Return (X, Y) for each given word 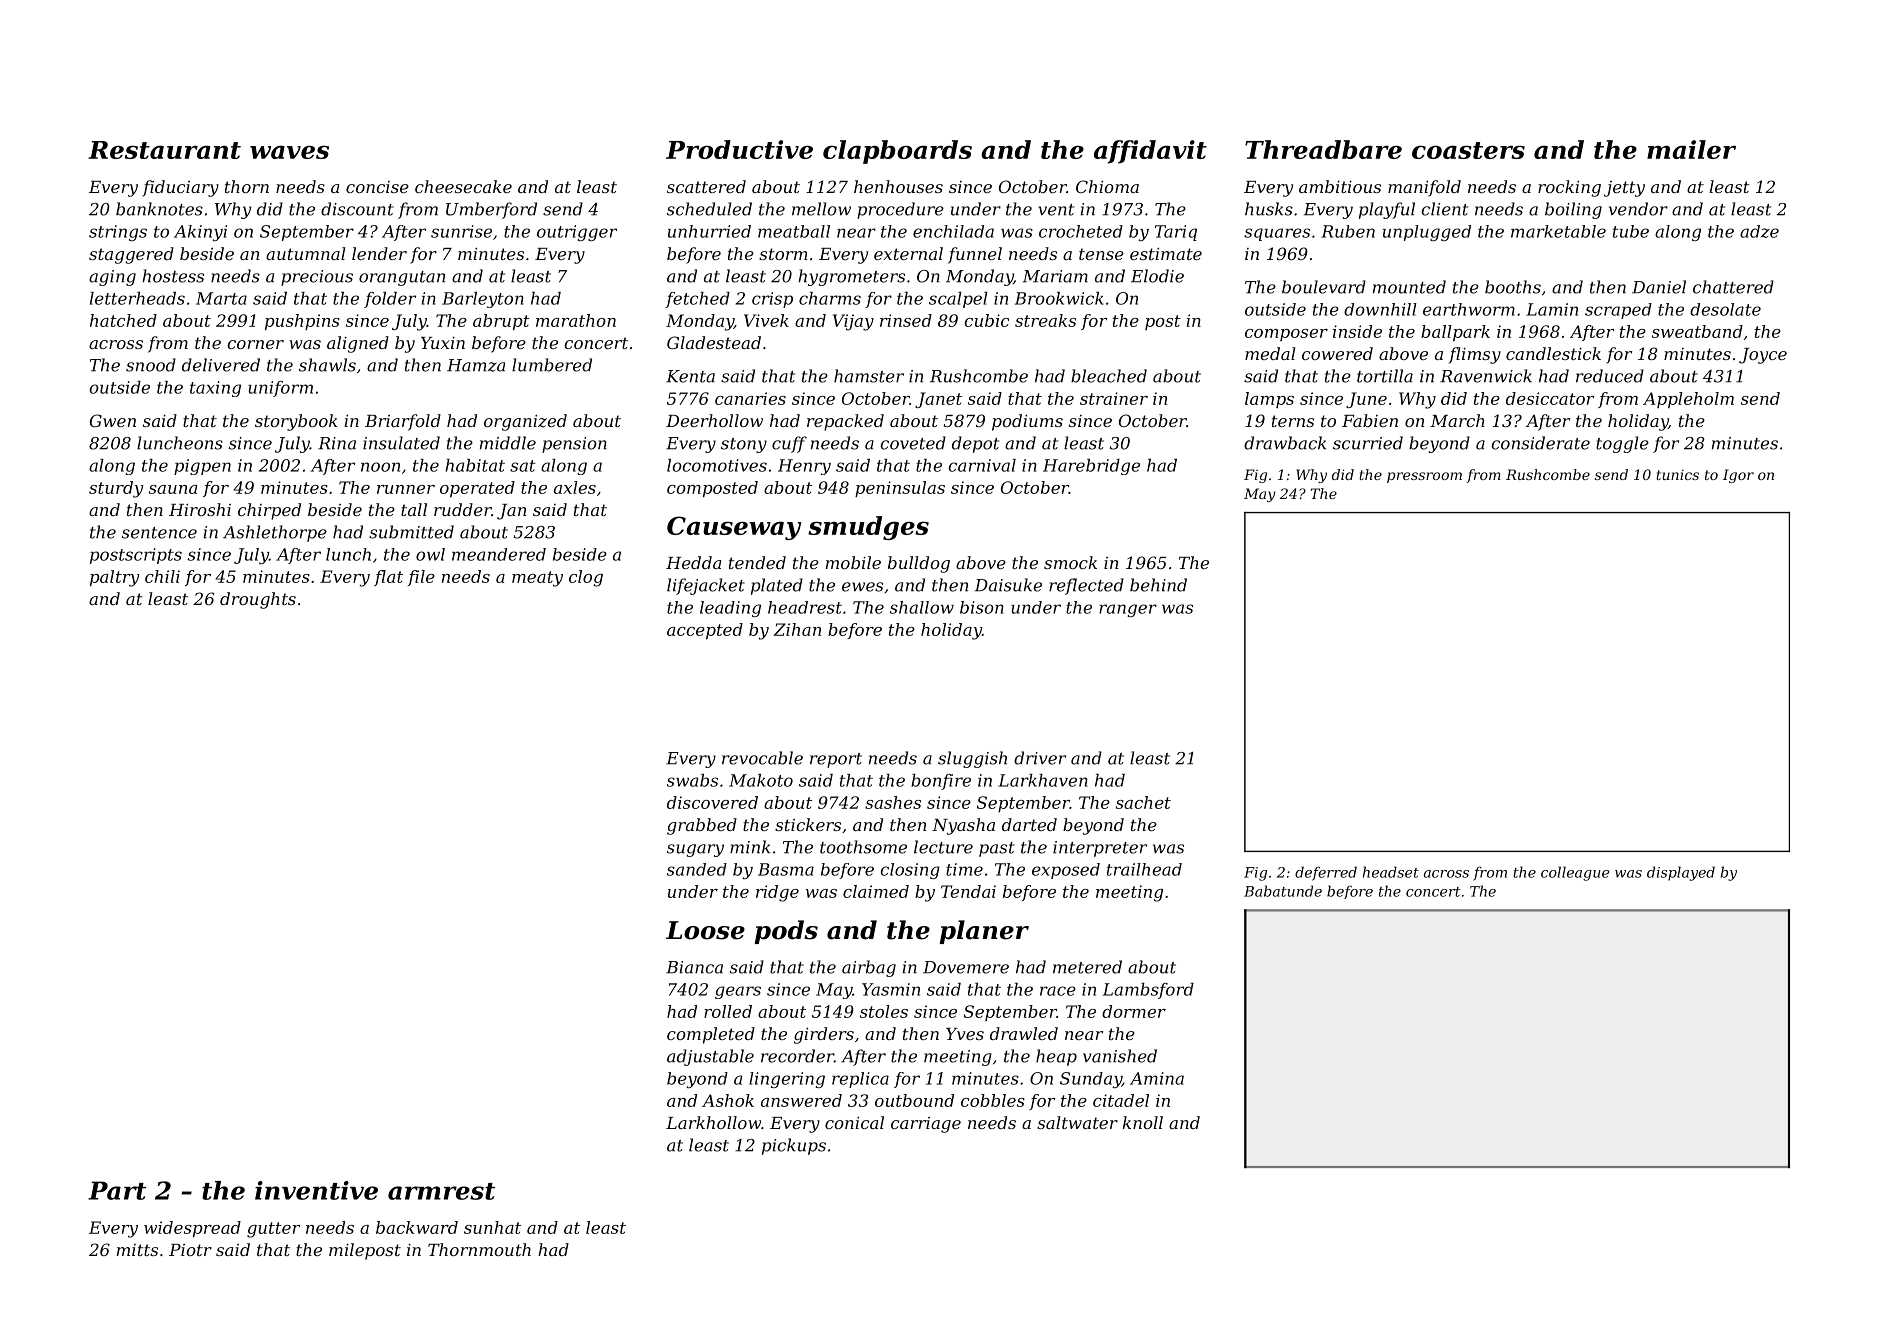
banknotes (159, 209)
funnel (975, 255)
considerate (1541, 443)
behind (1158, 585)
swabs (692, 780)
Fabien (1370, 420)
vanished (1120, 1056)
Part (117, 1190)
